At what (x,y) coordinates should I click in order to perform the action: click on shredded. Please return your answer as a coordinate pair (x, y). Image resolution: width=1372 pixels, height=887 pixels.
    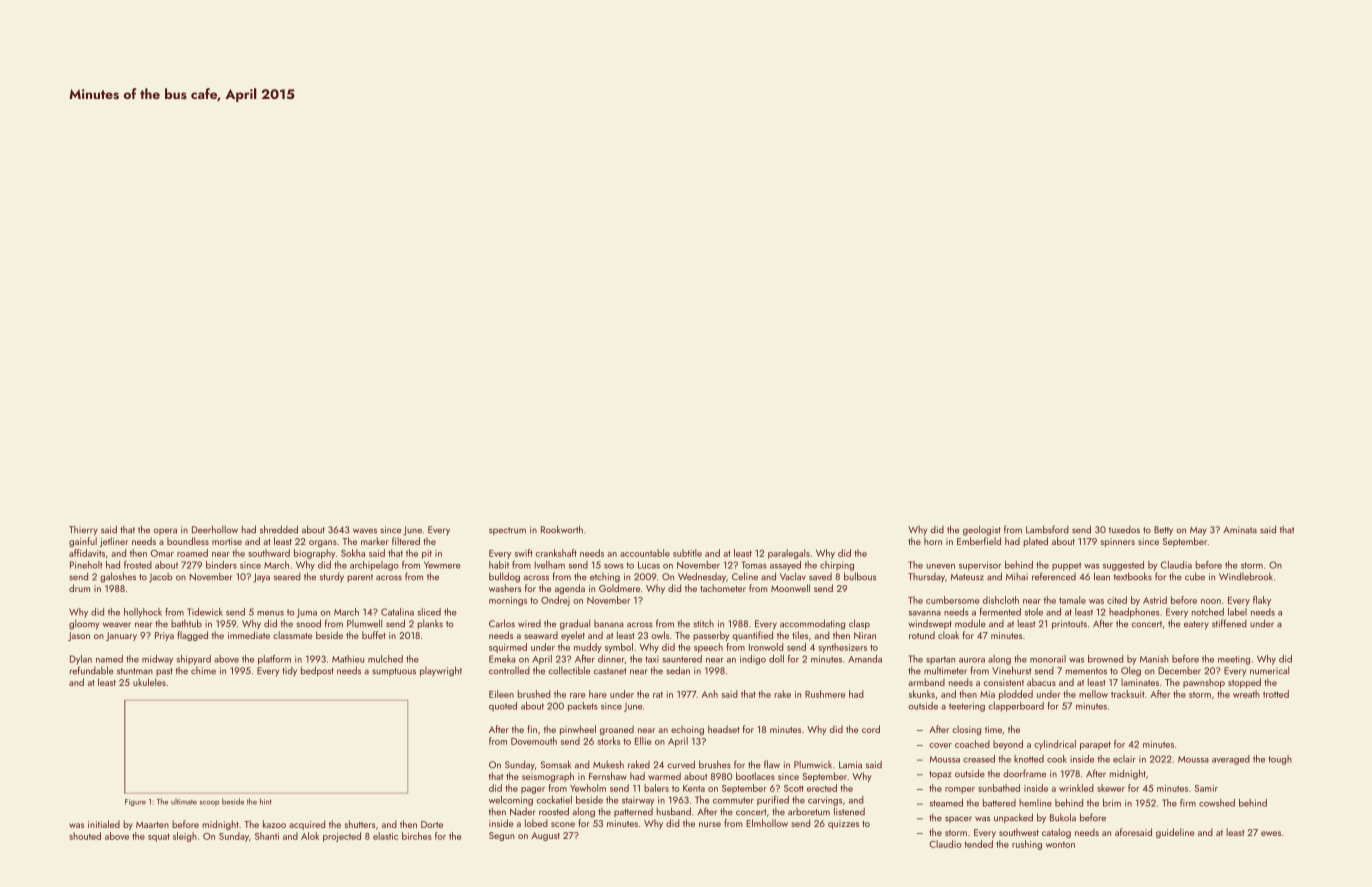
    Looking at the image, I should click on (279, 529).
